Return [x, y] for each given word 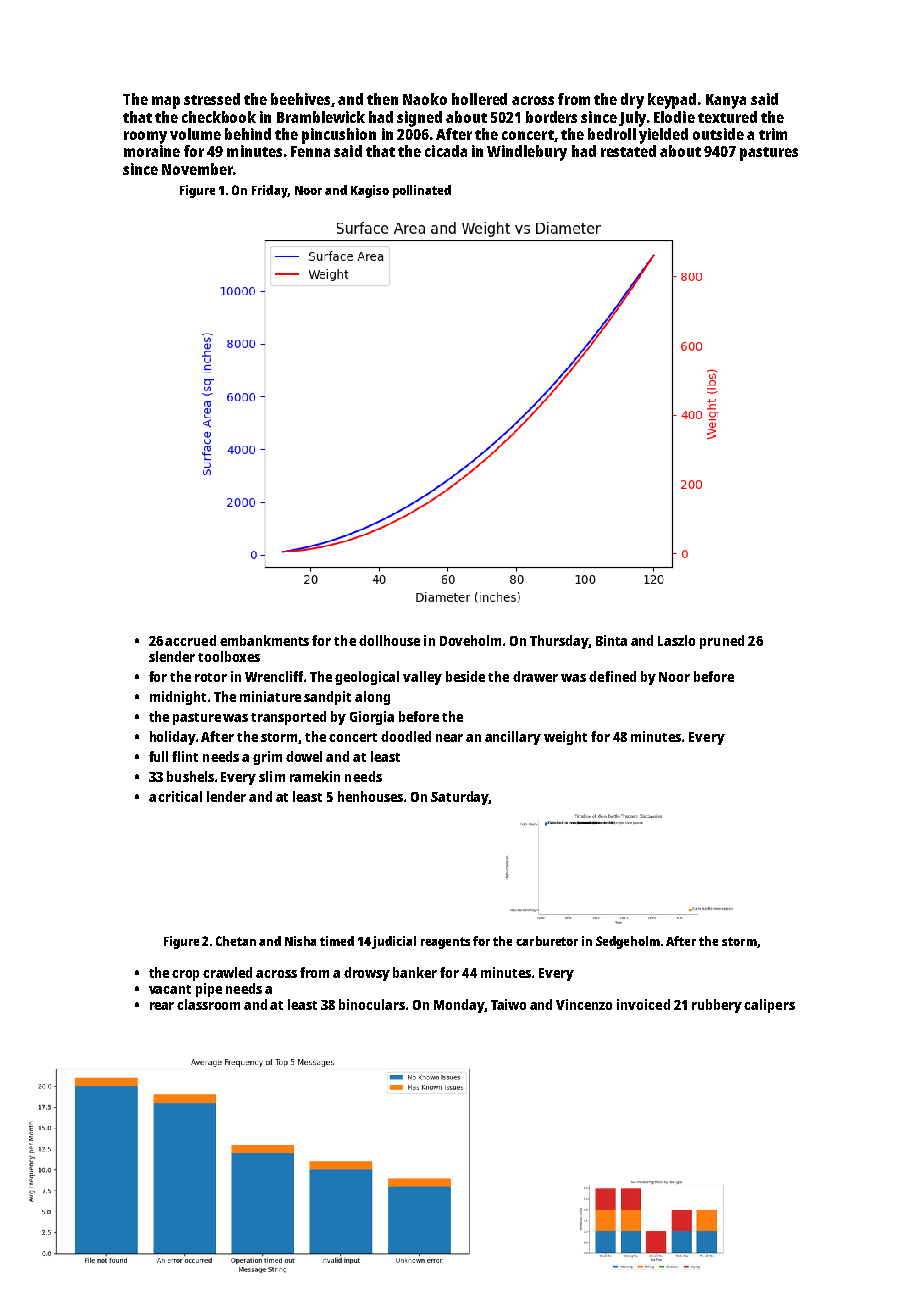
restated [628, 151]
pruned [722, 642]
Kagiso [370, 191]
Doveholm [470, 640]
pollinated [422, 191]
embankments [264, 640]
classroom [208, 1004]
